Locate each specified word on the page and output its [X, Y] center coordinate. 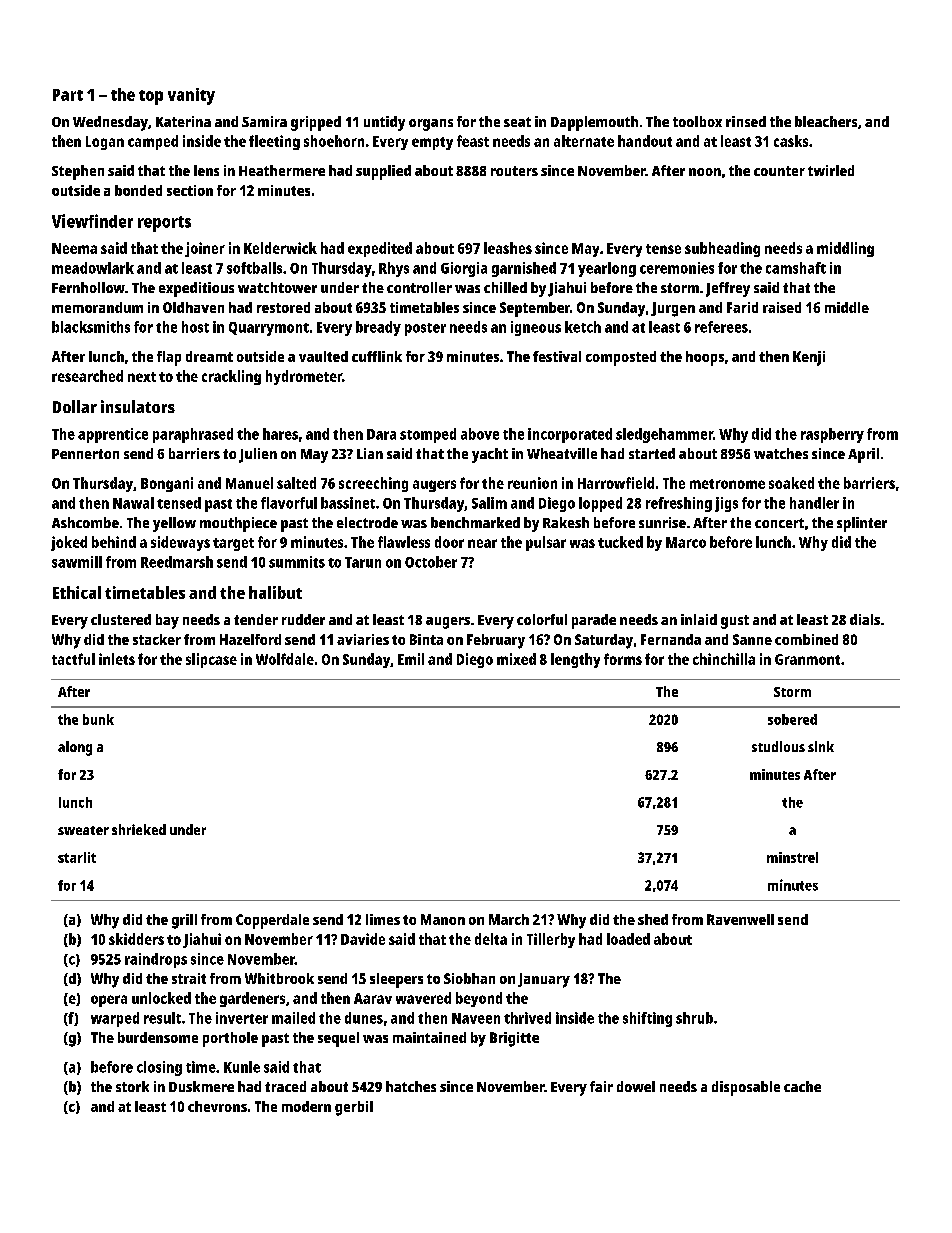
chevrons [217, 1106]
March [509, 919]
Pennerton [85, 454]
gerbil [354, 1108]
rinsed [746, 121]
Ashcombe [85, 522]
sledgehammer [664, 435]
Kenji [809, 358]
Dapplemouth [594, 123]
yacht [490, 455]
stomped [428, 435]
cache [802, 1086]
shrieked [139, 829]
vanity [191, 96]
